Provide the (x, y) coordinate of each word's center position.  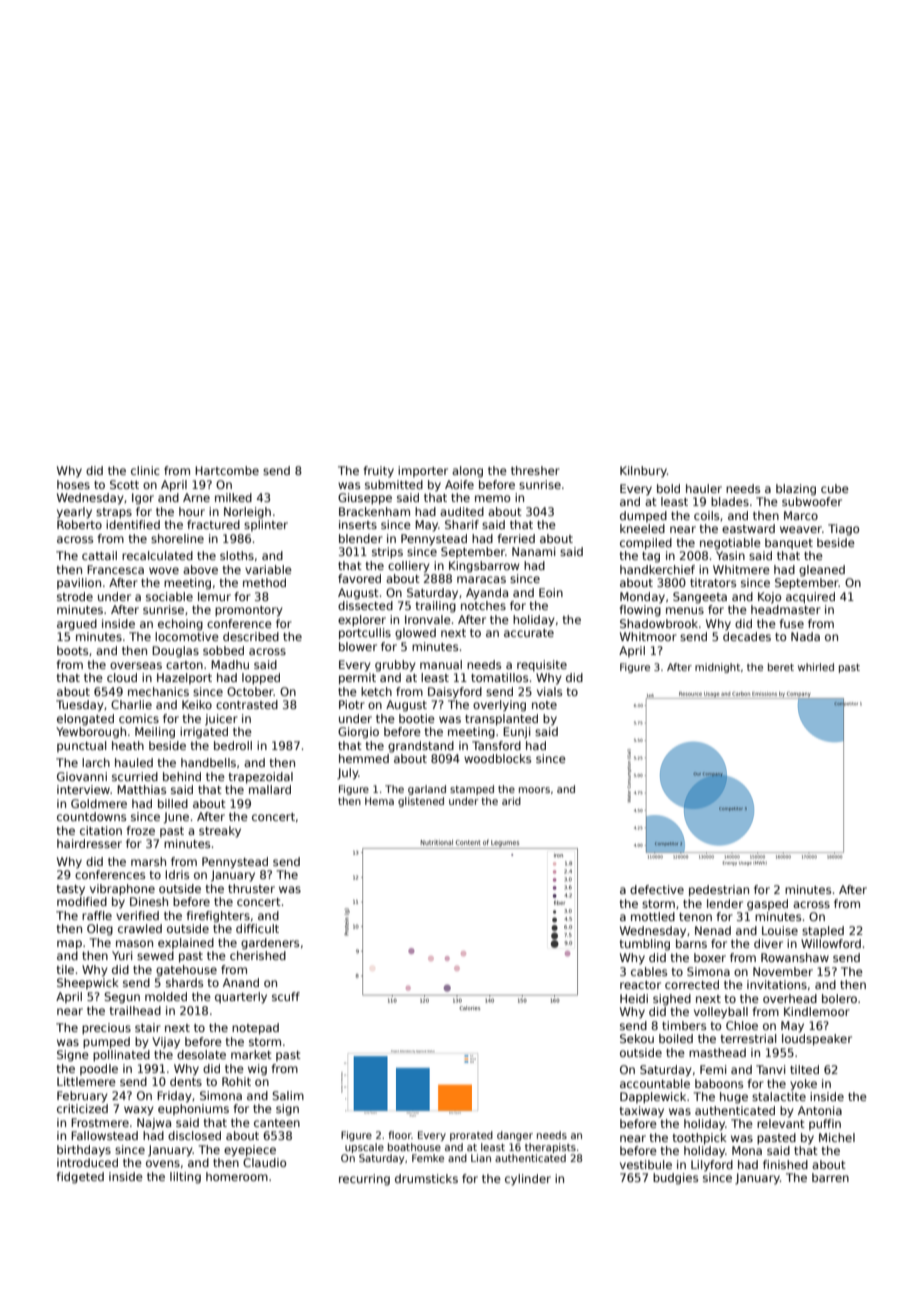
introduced (87, 1162)
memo (492, 498)
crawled (140, 928)
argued (77, 625)
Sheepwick (88, 983)
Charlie (131, 704)
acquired (810, 598)
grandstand (421, 747)
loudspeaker (817, 1040)
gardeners (270, 944)
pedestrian (719, 891)
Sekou (637, 1038)
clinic (145, 470)
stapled (823, 932)
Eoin (551, 592)
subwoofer (812, 501)
